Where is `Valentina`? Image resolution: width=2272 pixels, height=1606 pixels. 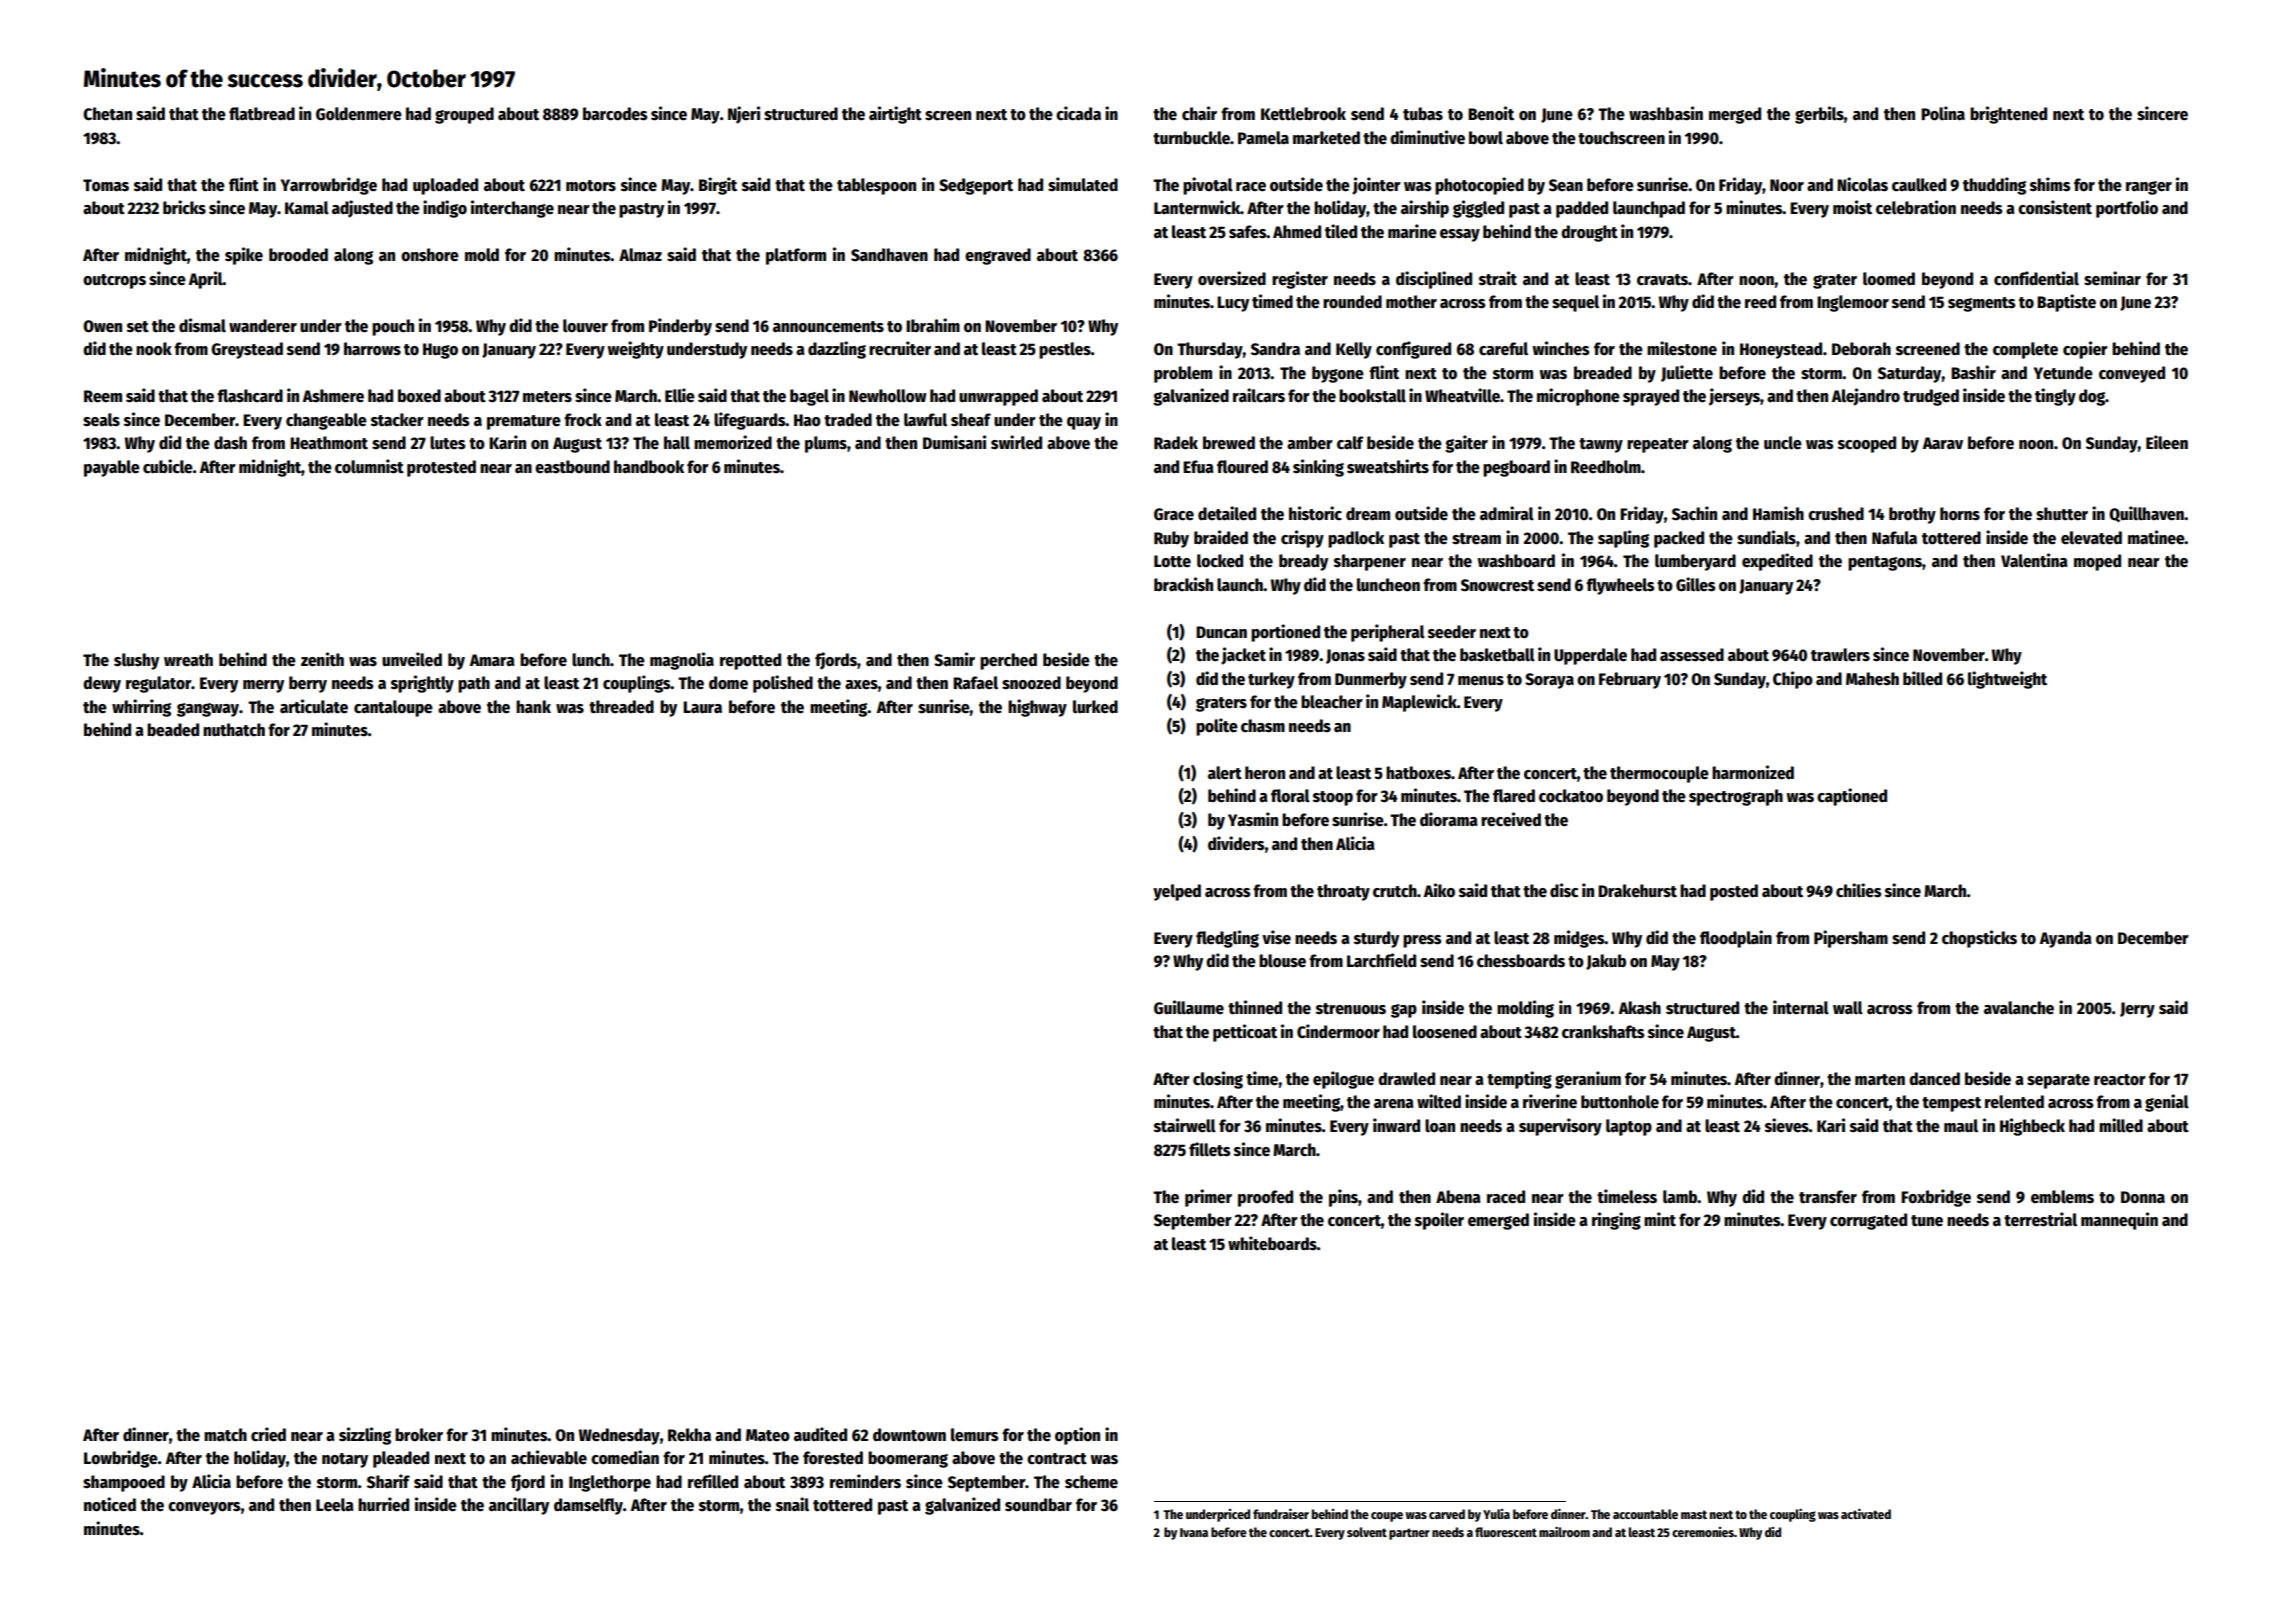 Valentina is located at coordinates (2034, 560).
